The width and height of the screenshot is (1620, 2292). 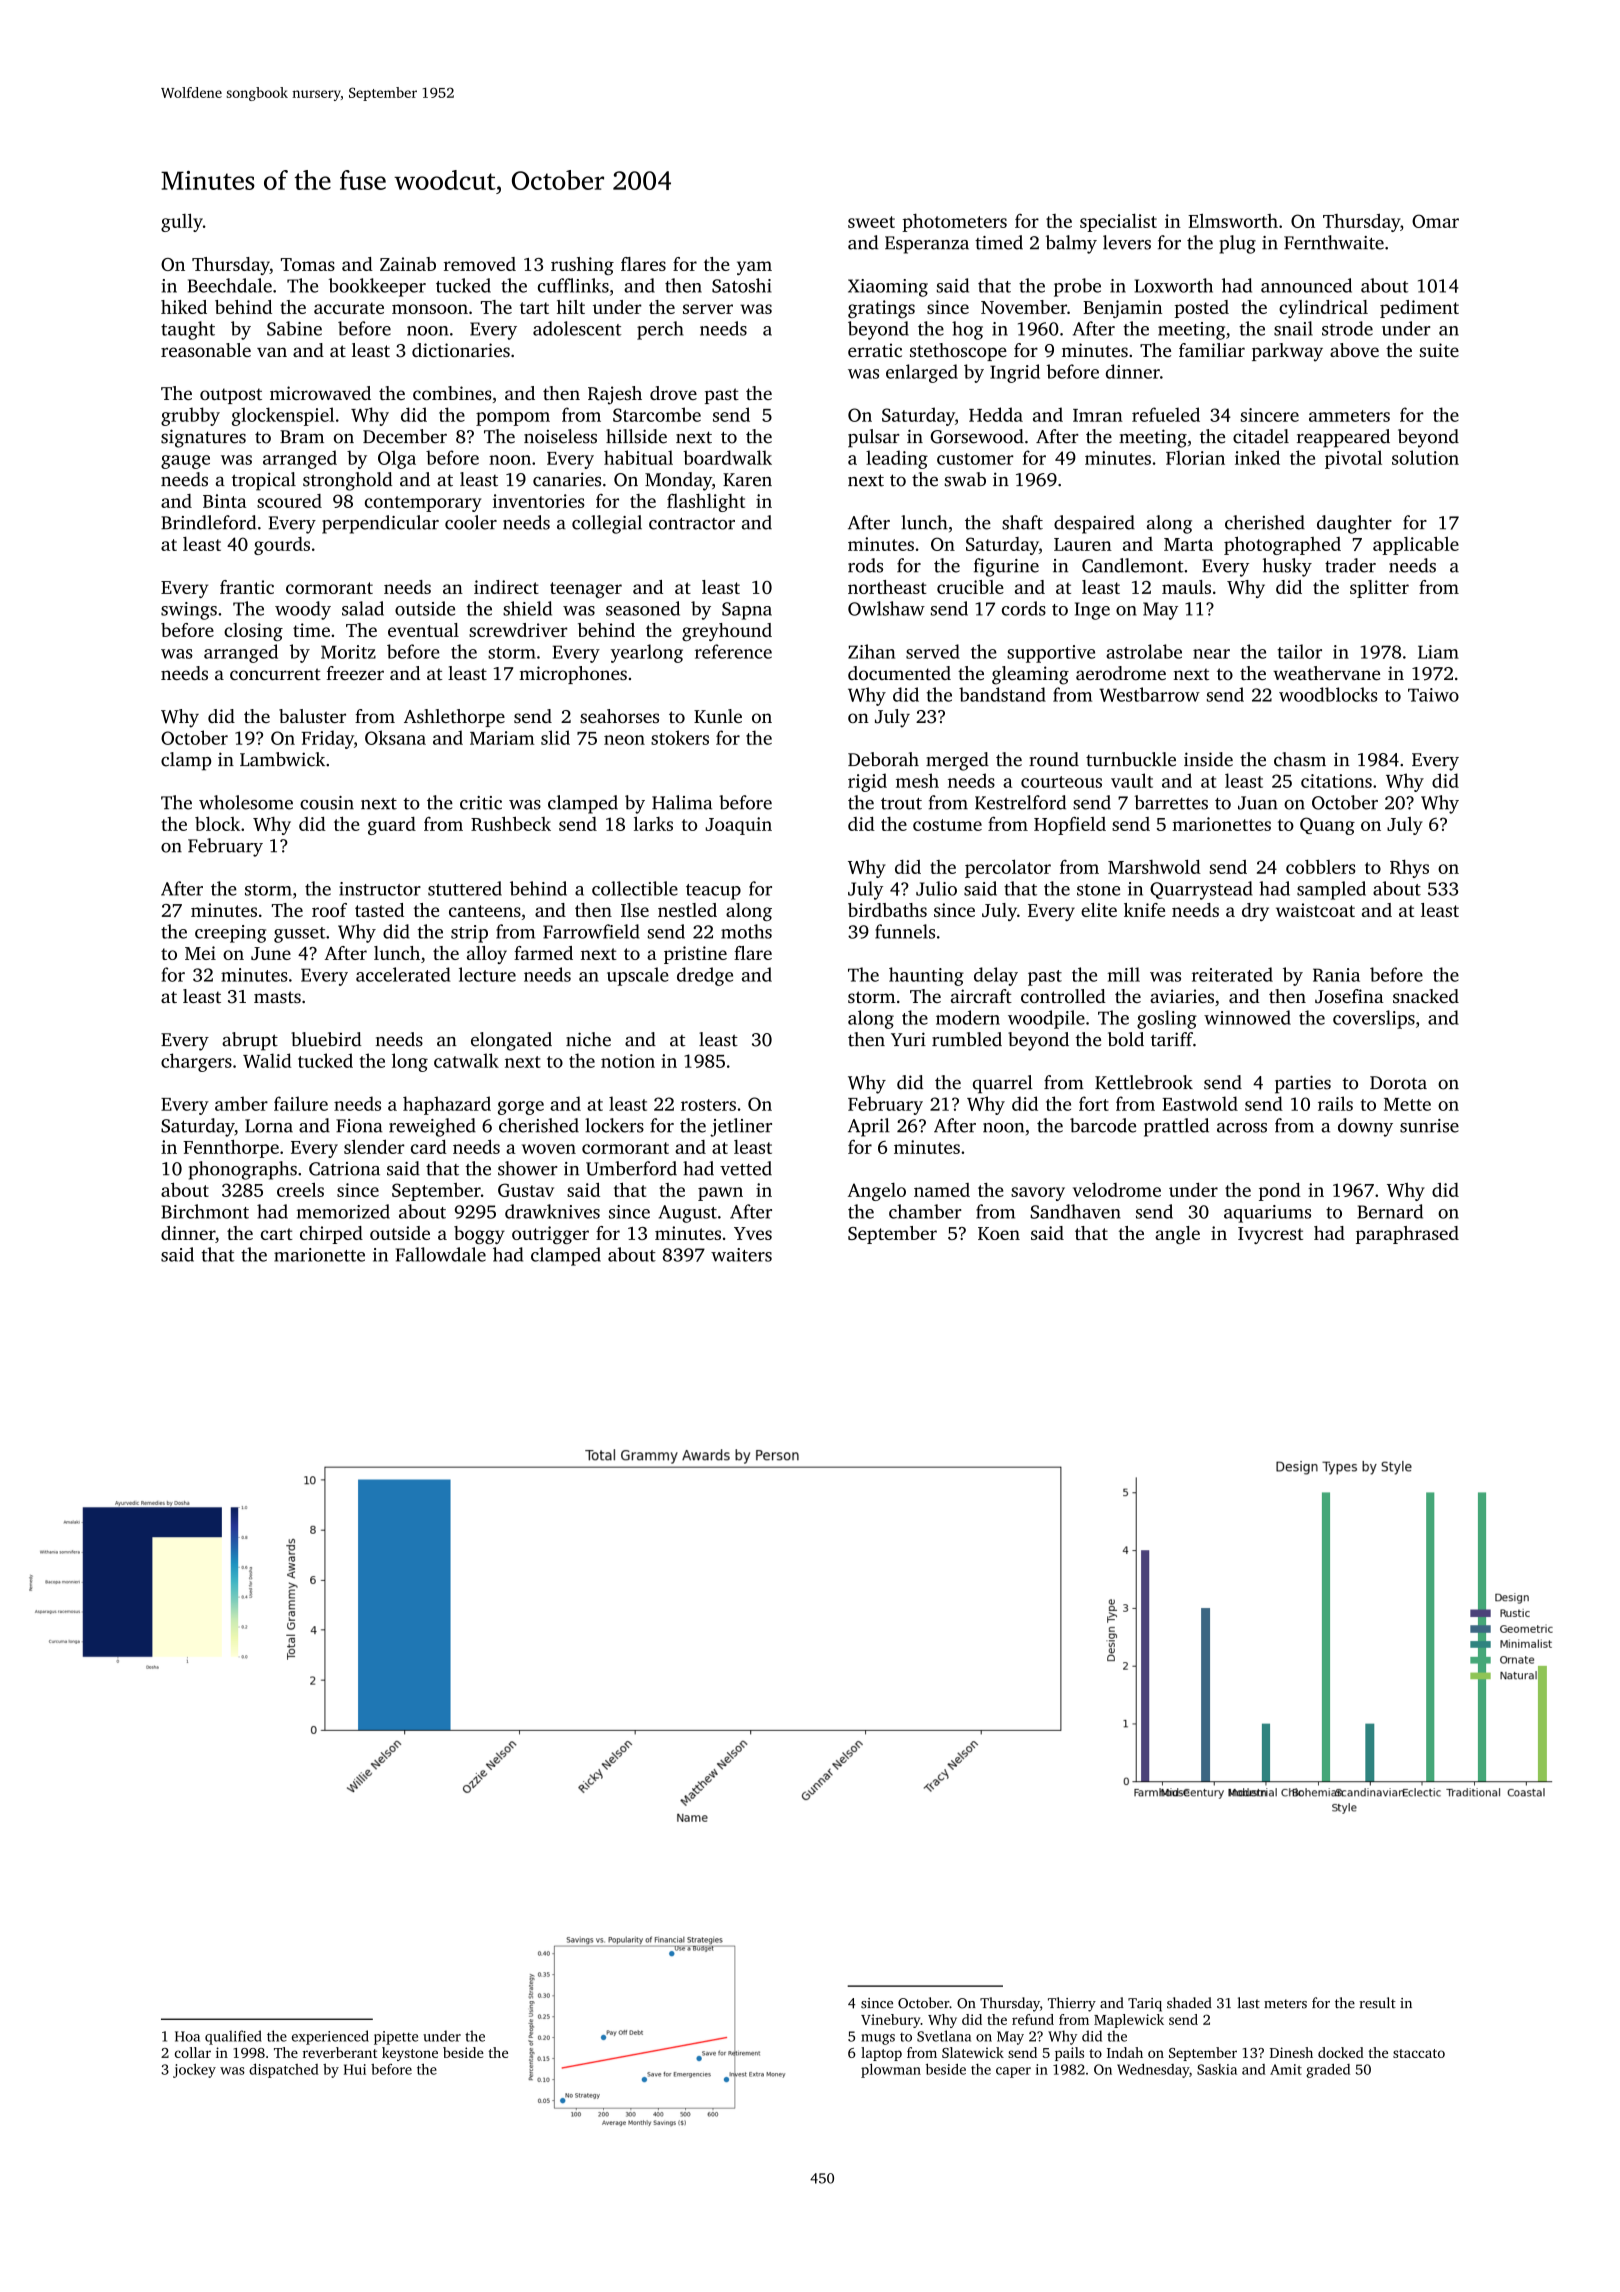 What do you see at coordinates (1186, 587) in the screenshot?
I see `mauls` at bounding box center [1186, 587].
